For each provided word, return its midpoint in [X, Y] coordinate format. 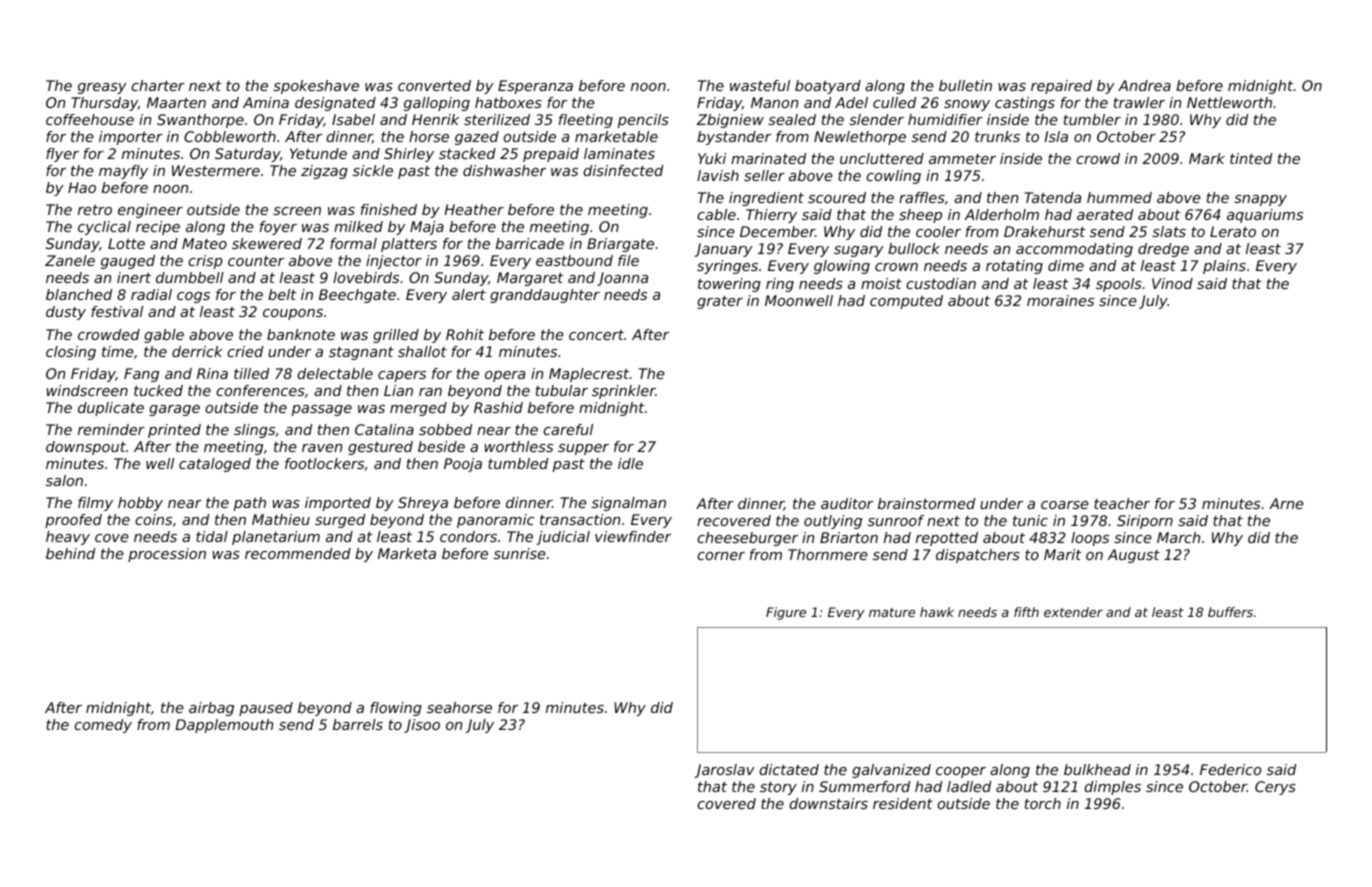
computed [906, 302]
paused [266, 709]
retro [95, 210]
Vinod [1172, 283]
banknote [301, 334]
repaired [1061, 87]
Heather [474, 209]
